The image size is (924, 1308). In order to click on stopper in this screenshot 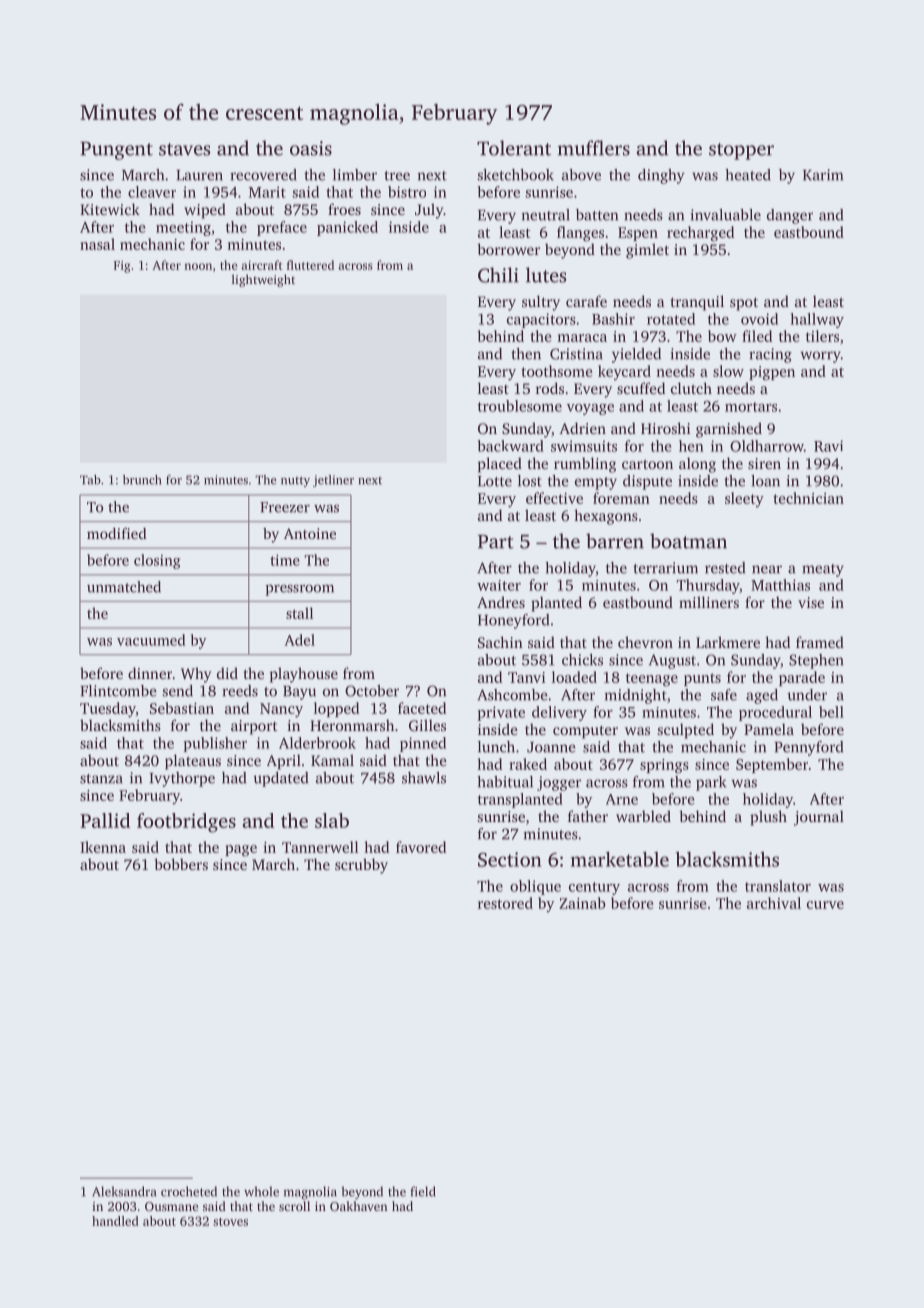, I will do `click(741, 151)`.
